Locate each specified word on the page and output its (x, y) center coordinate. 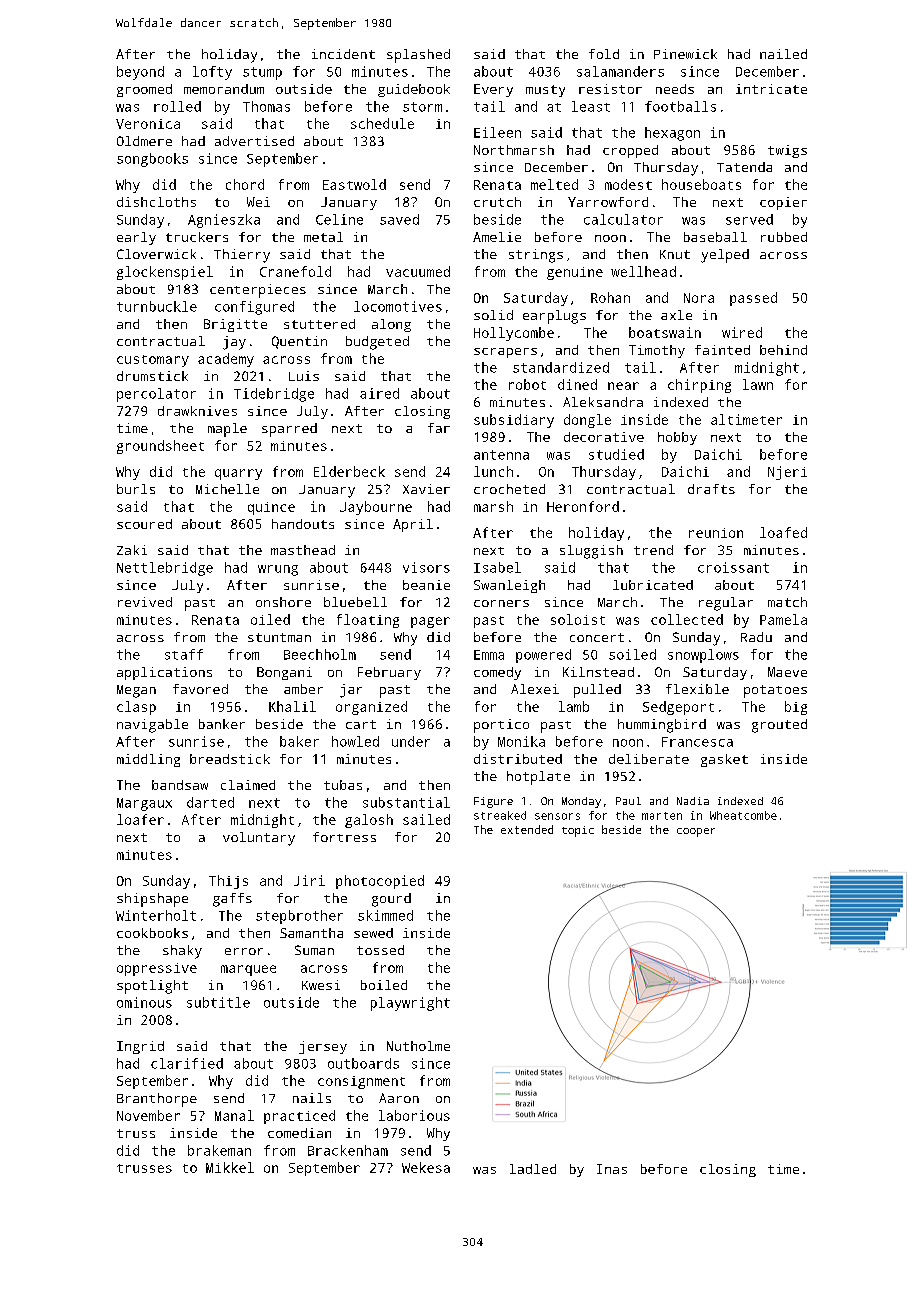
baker (299, 741)
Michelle (227, 489)
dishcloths (156, 202)
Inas (612, 1169)
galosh (369, 821)
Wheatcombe (743, 815)
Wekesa (426, 1167)
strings (536, 256)
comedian (299, 1133)
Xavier (426, 489)
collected (687, 619)
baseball (715, 237)
